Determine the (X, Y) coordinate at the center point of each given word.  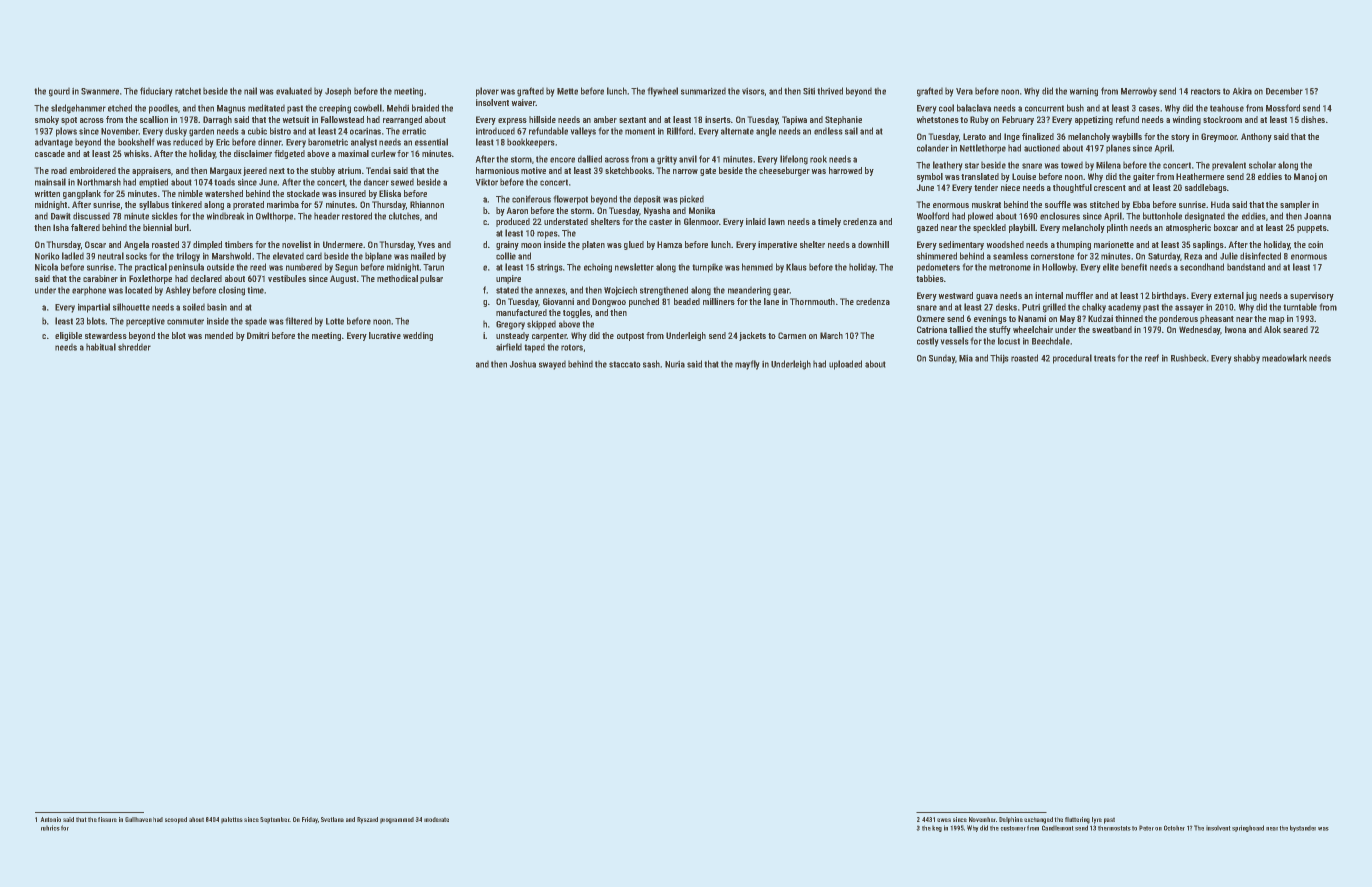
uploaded (845, 365)
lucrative (385, 335)
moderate (436, 819)
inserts (718, 119)
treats (1104, 358)
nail (250, 91)
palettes (231, 820)
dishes (1313, 119)
